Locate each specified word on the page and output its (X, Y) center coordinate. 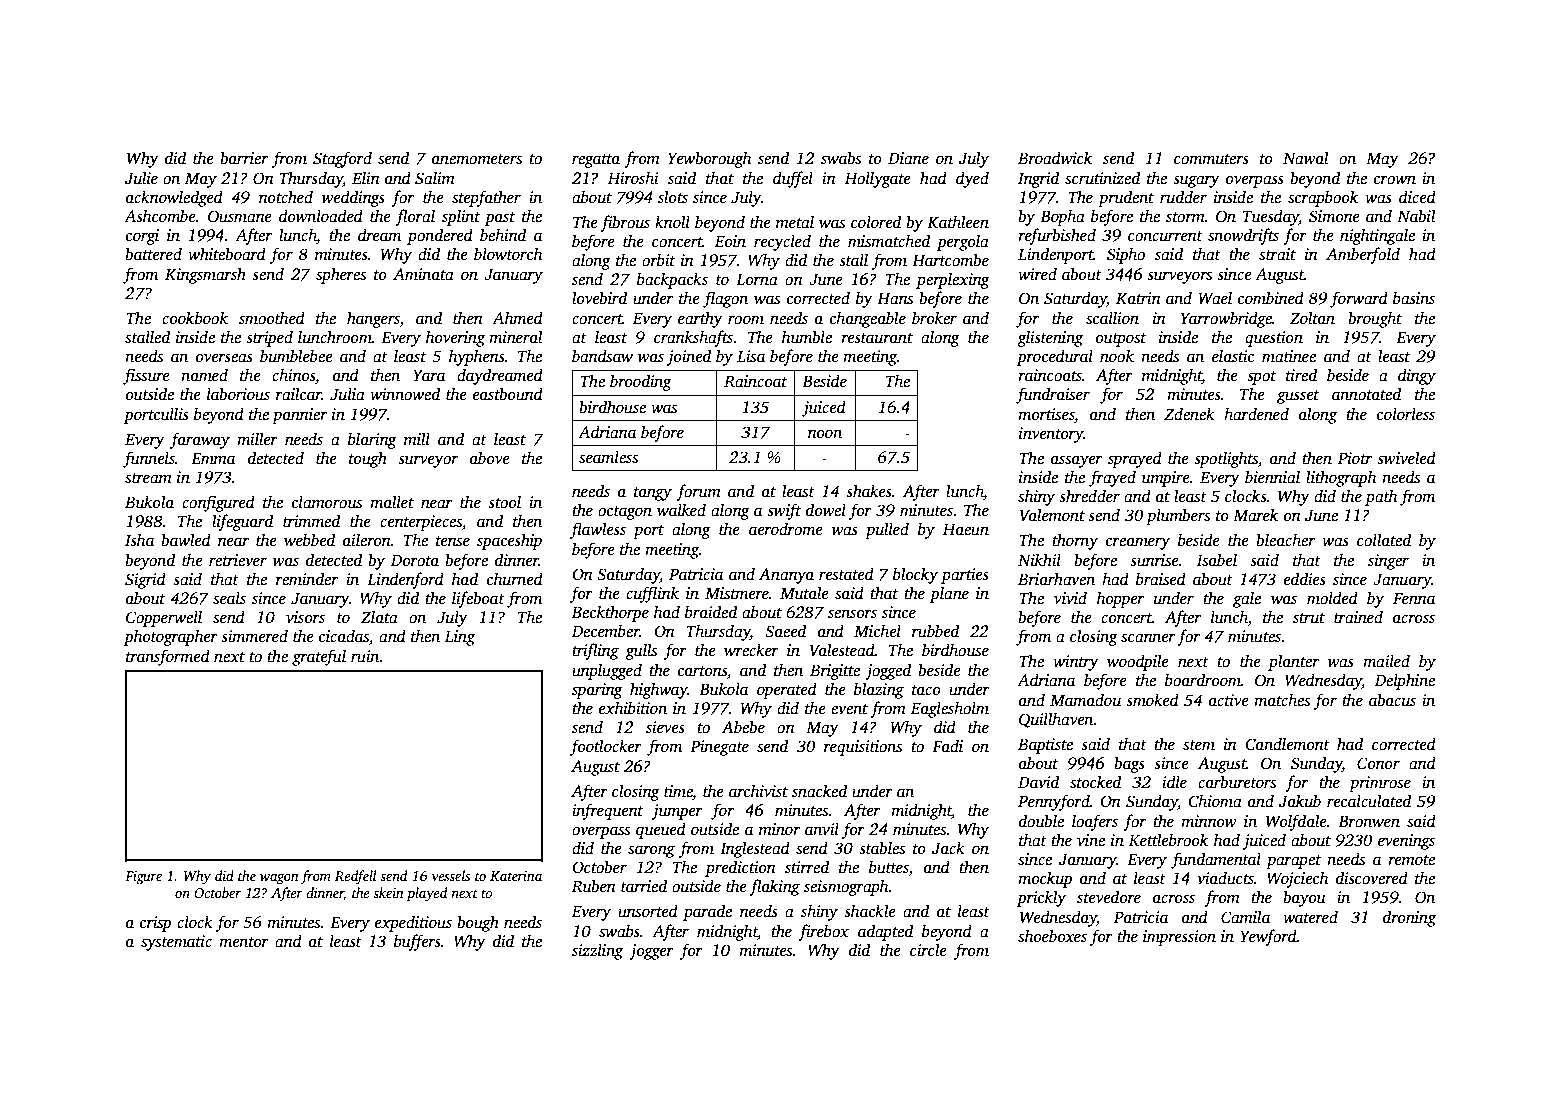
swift (784, 511)
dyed (972, 179)
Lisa (751, 356)
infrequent (607, 811)
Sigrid (145, 580)
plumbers (1178, 516)
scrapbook (1323, 198)
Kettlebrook (1168, 840)
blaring (372, 440)
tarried (644, 885)
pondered (440, 236)
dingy (1417, 376)
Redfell (356, 877)
